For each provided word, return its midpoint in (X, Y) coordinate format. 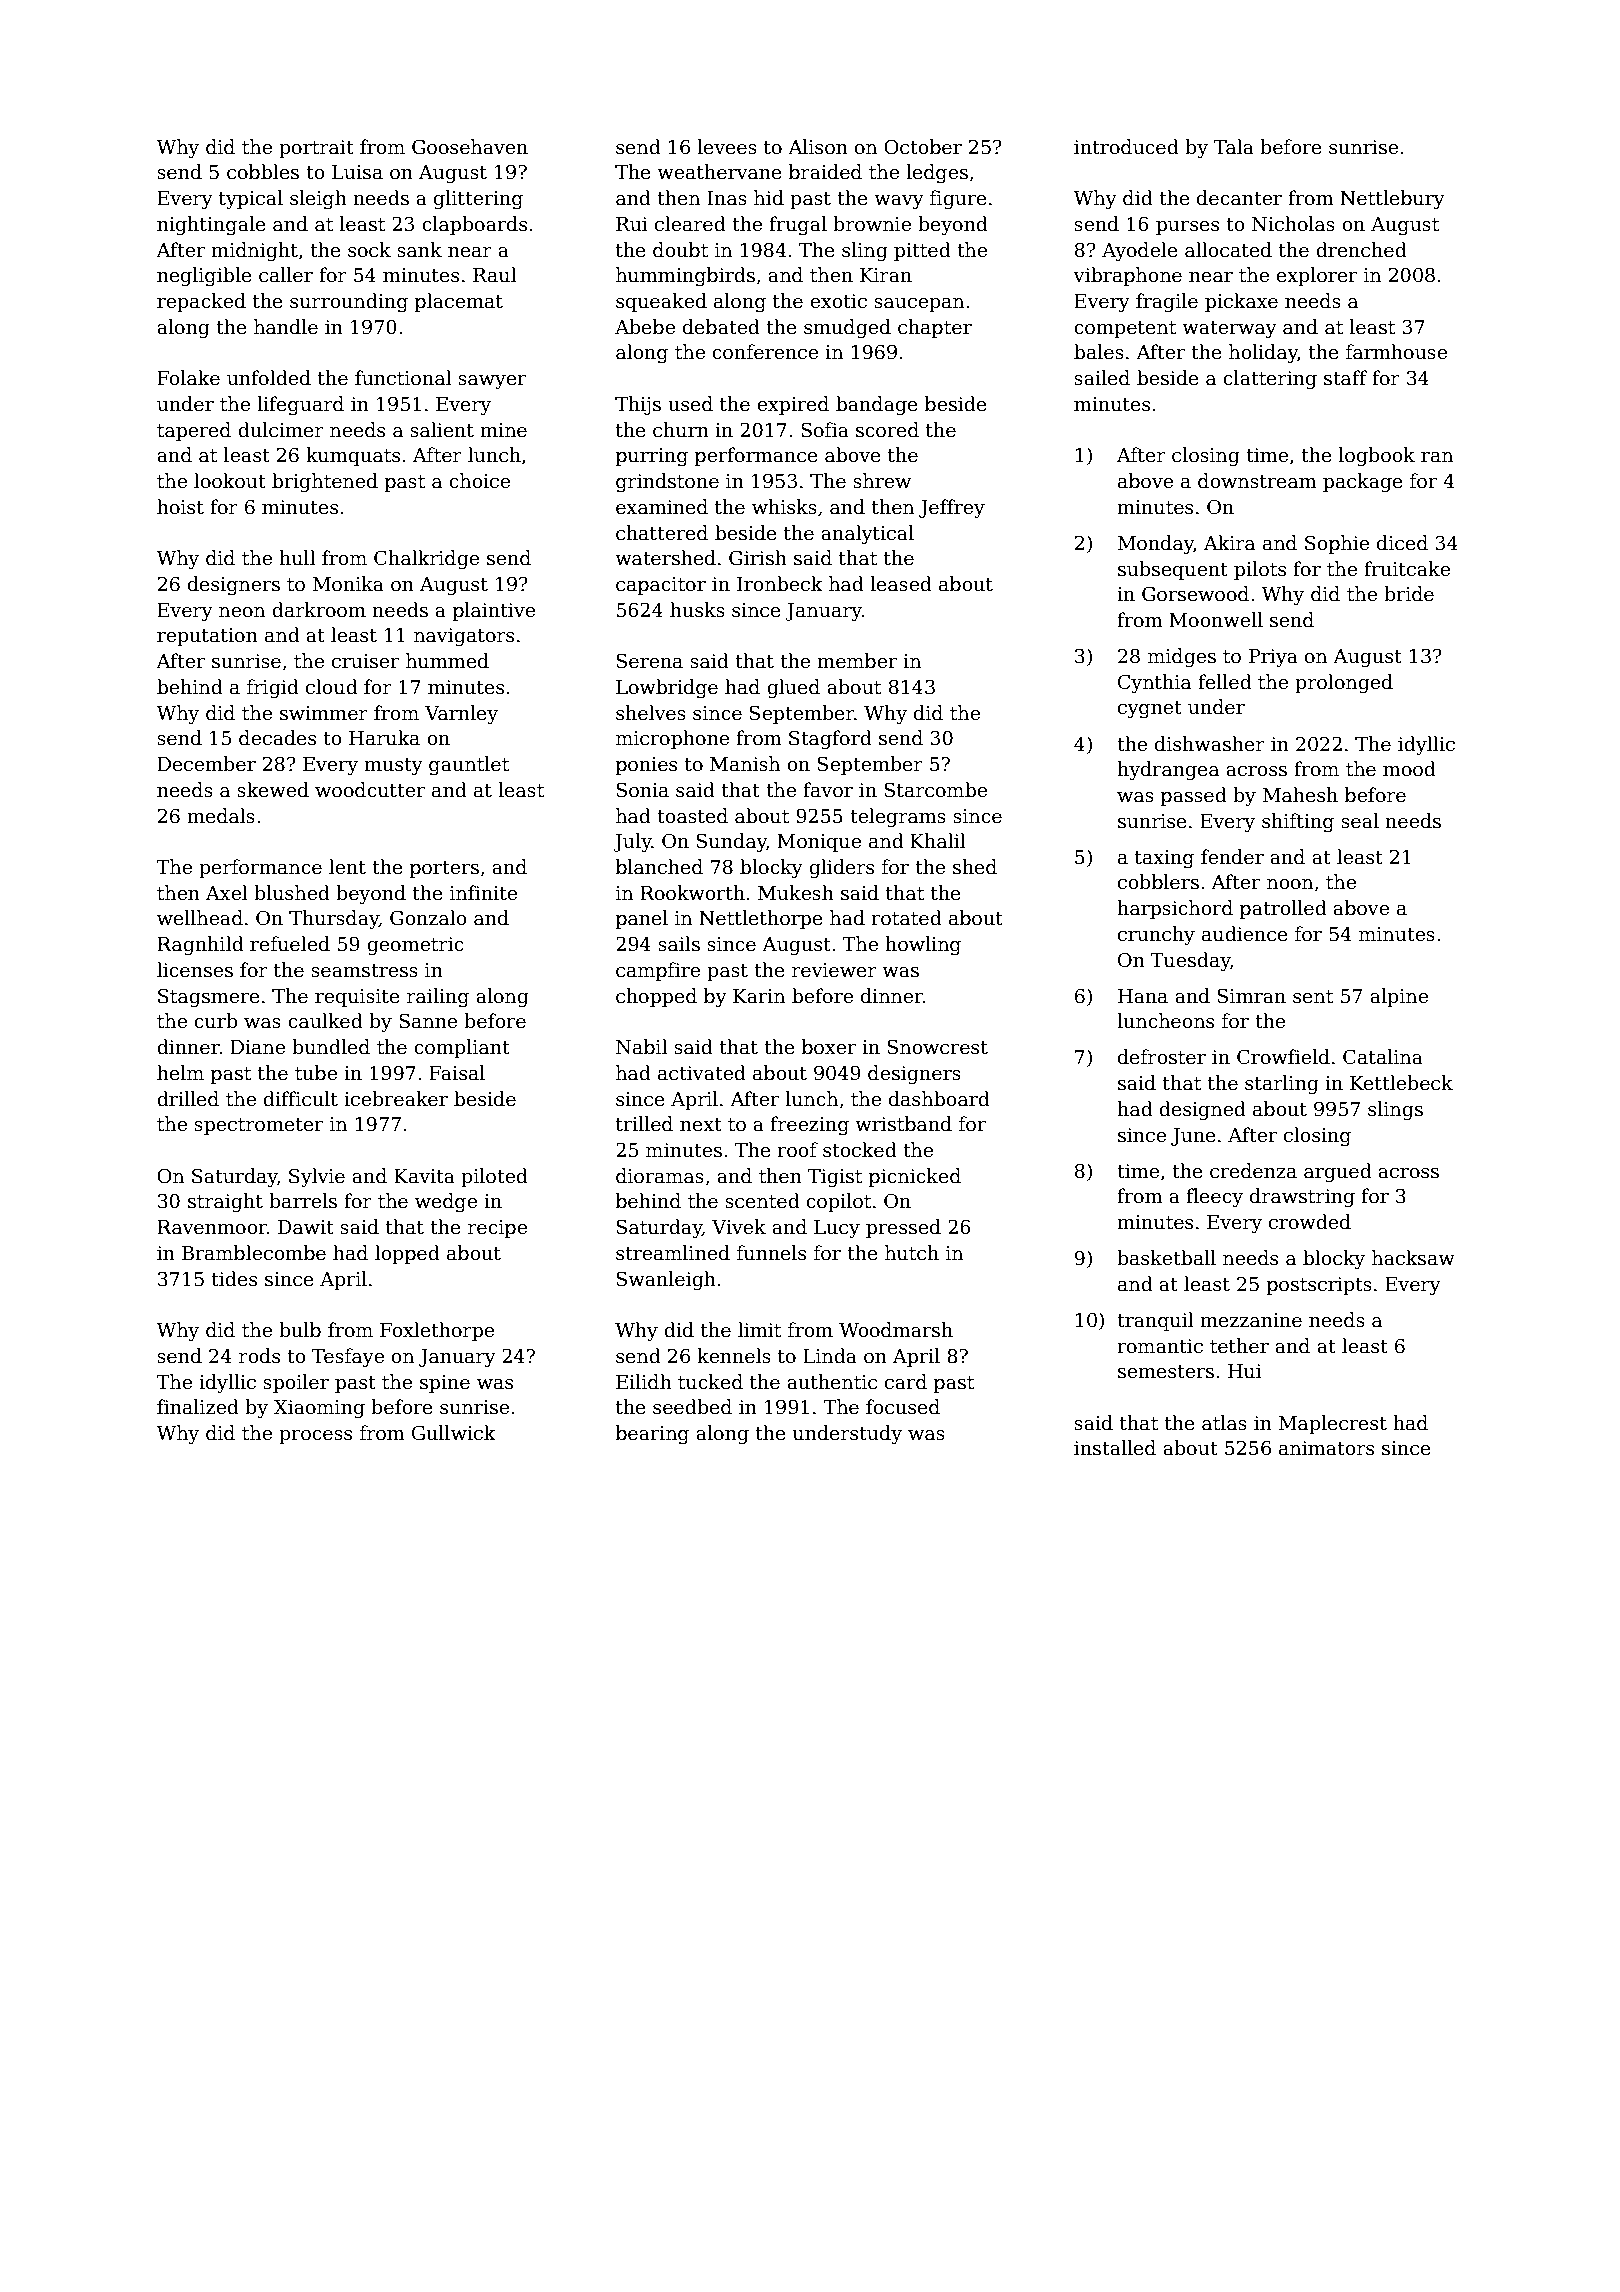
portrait (316, 149)
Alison (818, 147)
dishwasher (1210, 744)
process (315, 1437)
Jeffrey (952, 508)
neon (242, 612)
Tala (1234, 147)
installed (1115, 1448)
